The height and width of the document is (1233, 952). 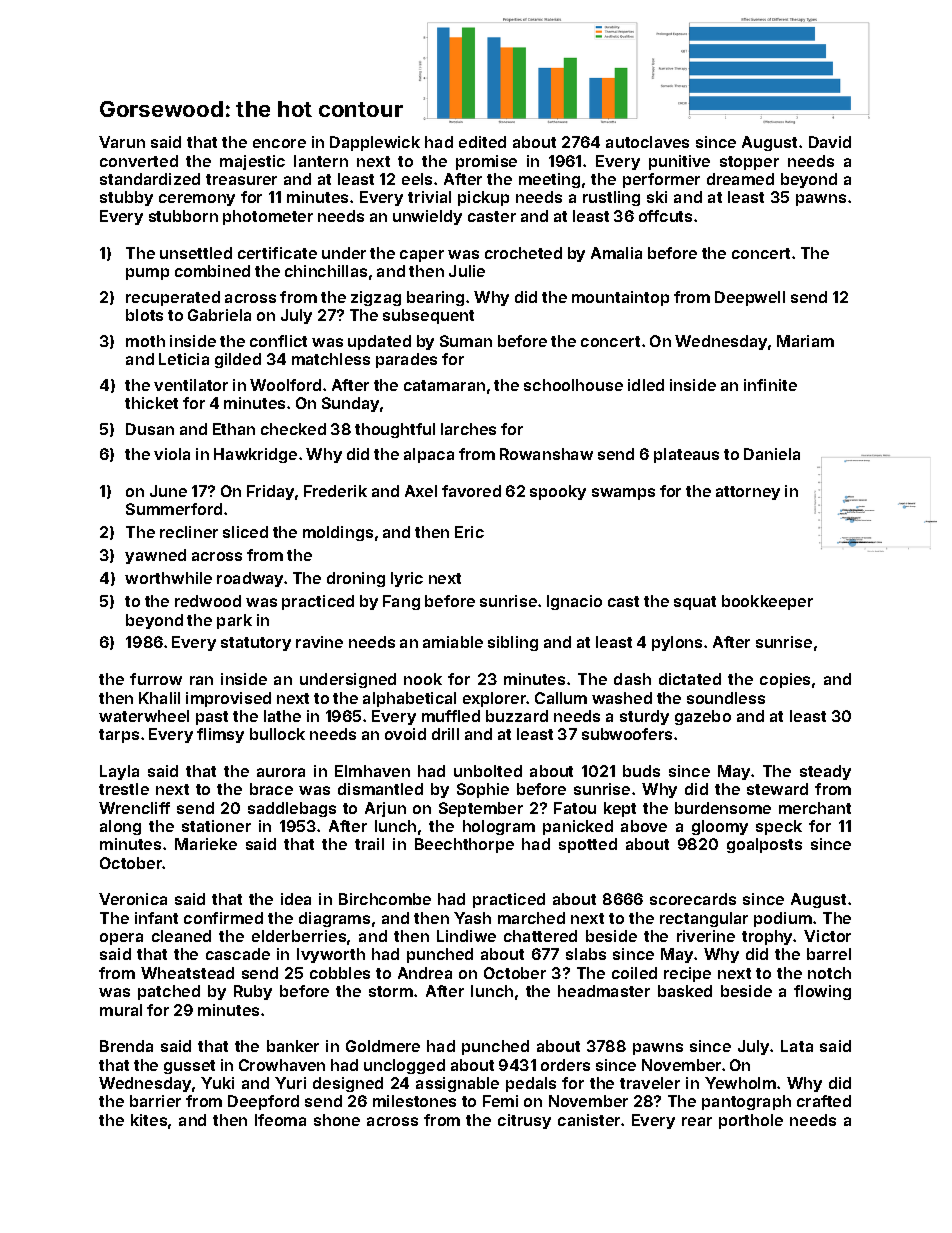 What do you see at coordinates (661, 180) in the document?
I see `performer` at bounding box center [661, 180].
